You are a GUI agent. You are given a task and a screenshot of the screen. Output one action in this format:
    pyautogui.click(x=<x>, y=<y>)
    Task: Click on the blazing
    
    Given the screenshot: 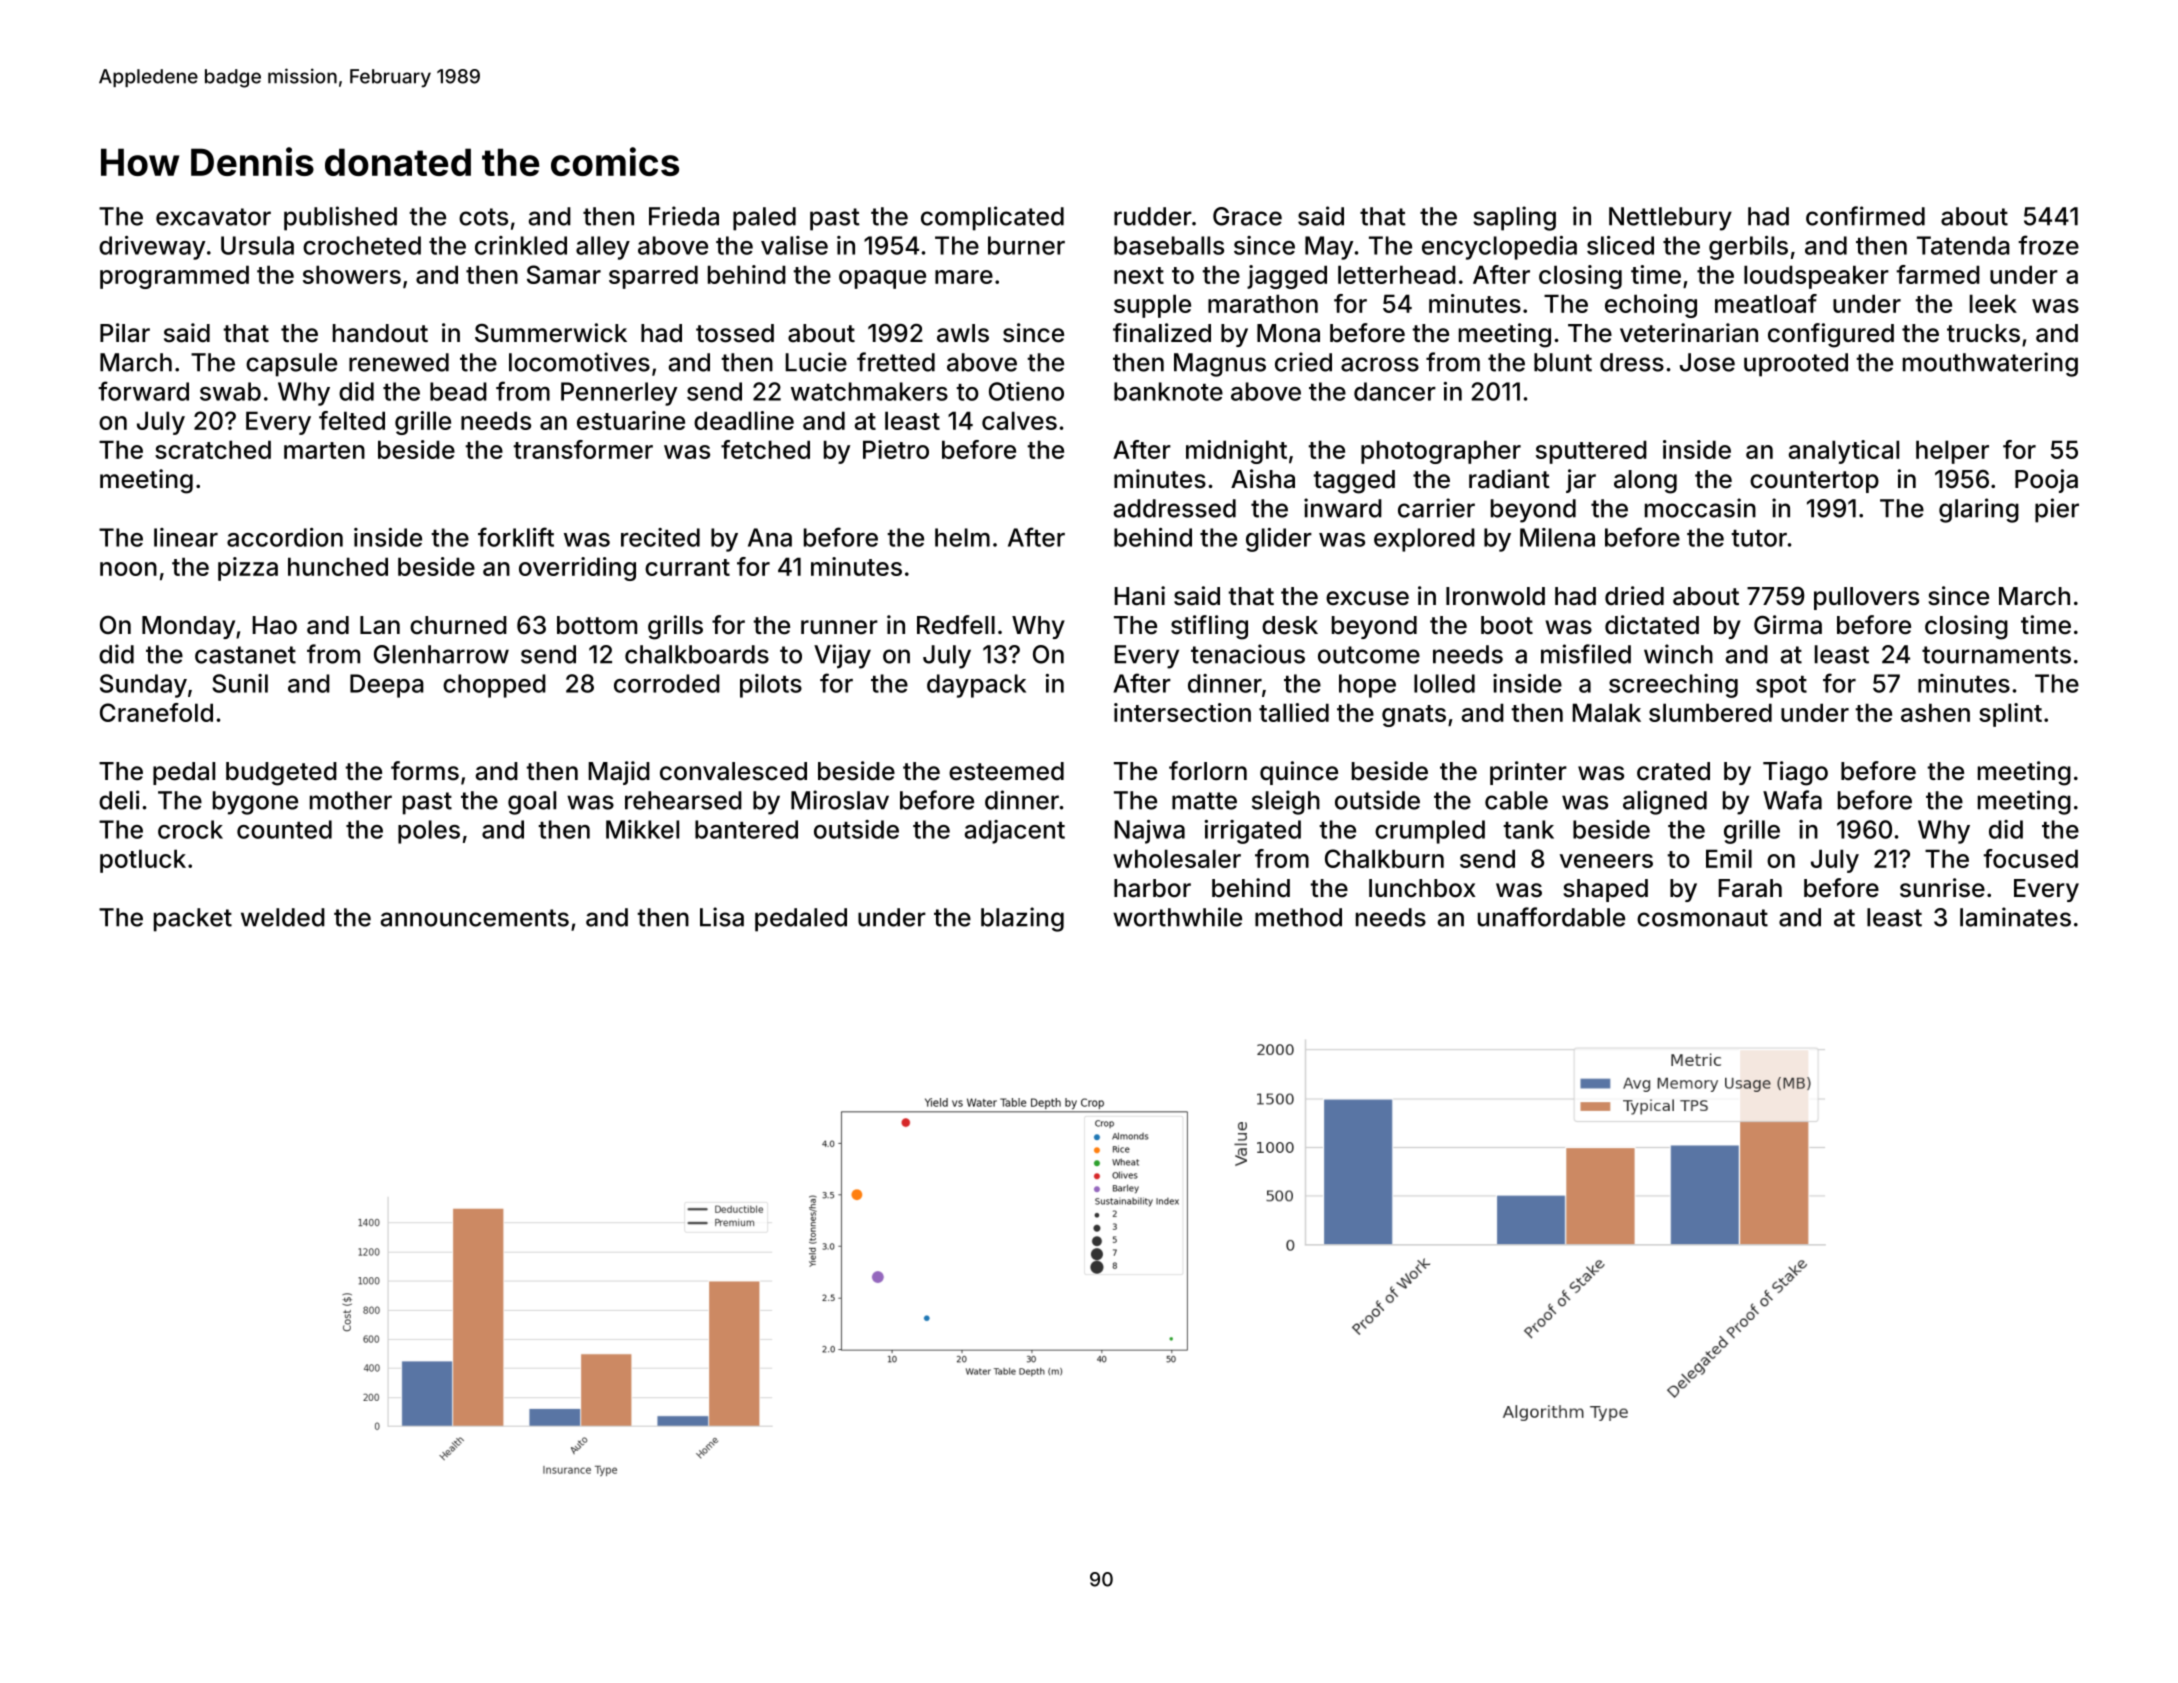 What is the action you would take?
    pyautogui.click(x=1022, y=919)
